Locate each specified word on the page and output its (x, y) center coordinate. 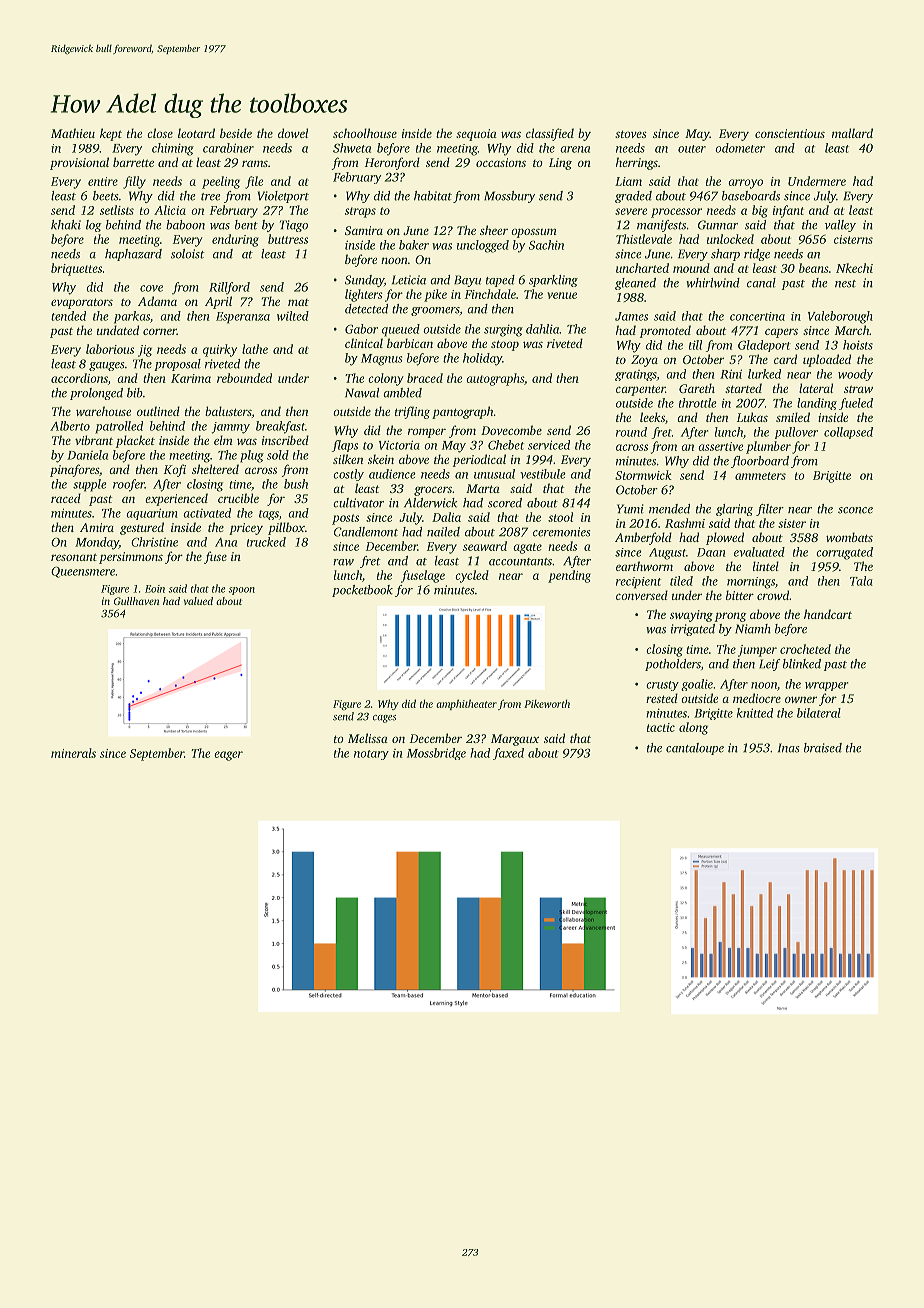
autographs (495, 379)
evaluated (759, 552)
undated (118, 330)
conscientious (790, 133)
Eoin (155, 589)
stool (560, 517)
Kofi (175, 470)
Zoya (644, 361)
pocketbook (362, 591)
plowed (725, 538)
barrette (133, 162)
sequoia (476, 135)
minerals (73, 753)
